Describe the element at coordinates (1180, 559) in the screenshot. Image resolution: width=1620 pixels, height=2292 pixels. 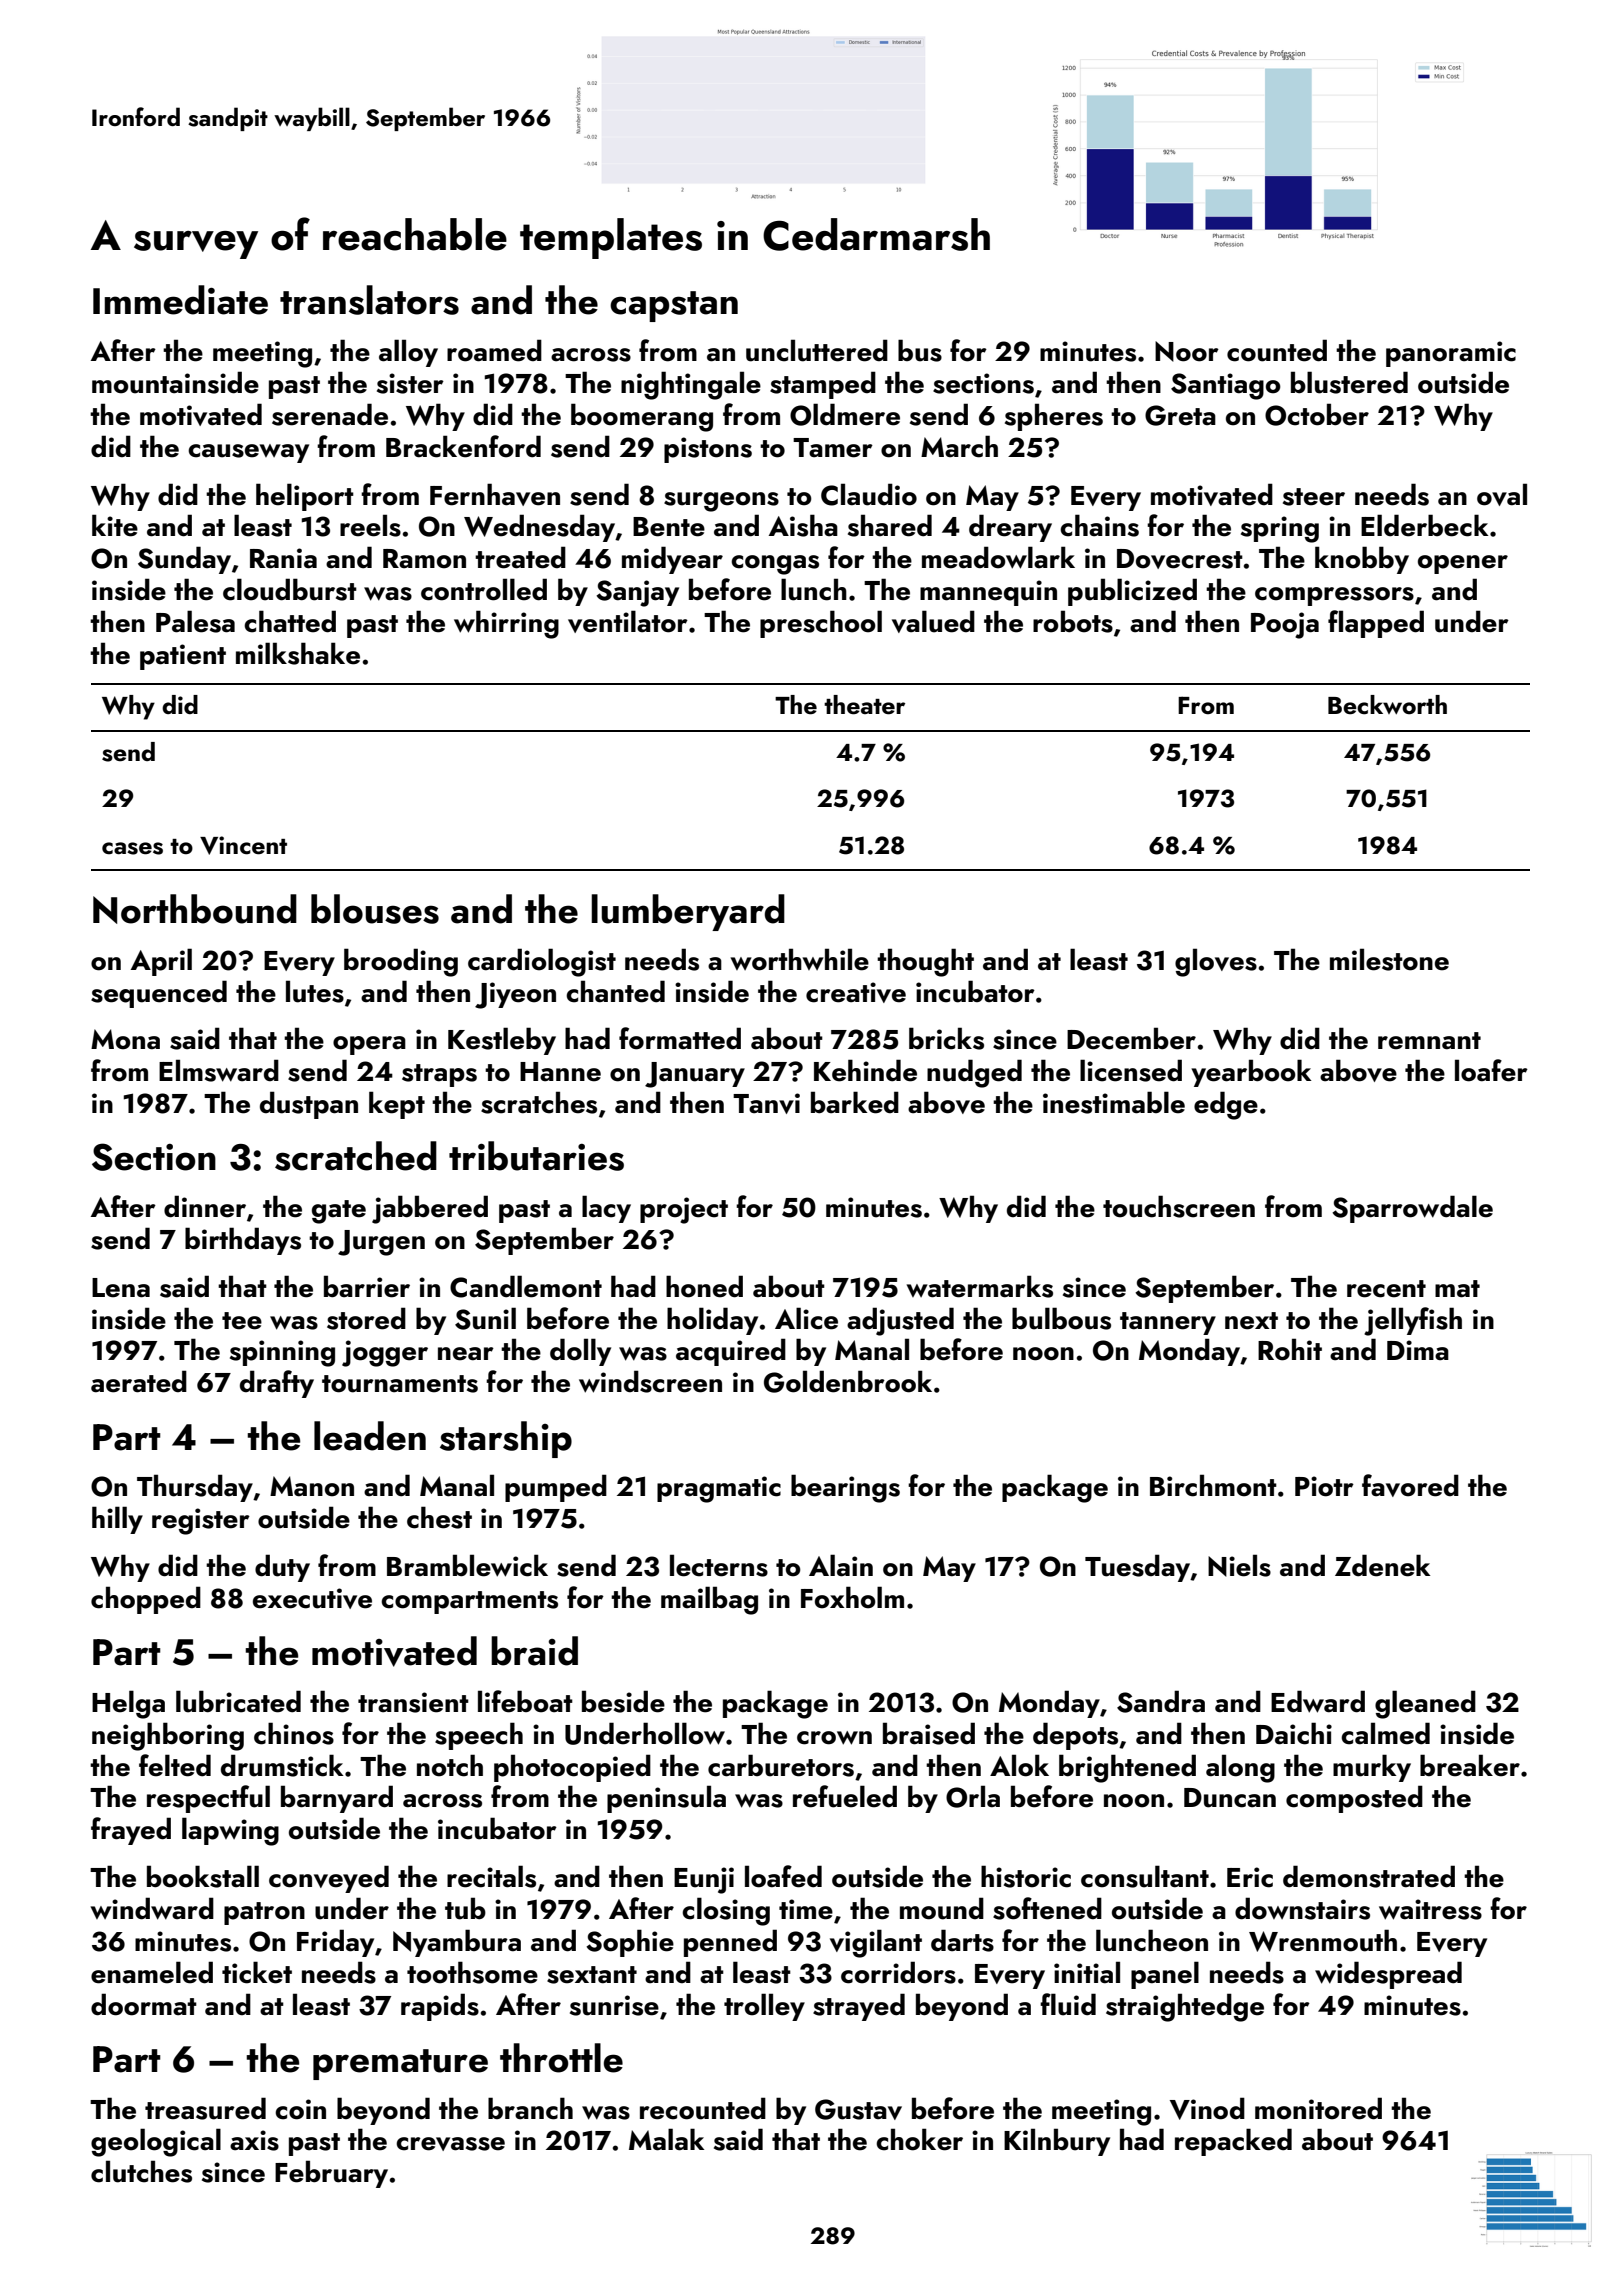
I see `Dovecrest` at that location.
